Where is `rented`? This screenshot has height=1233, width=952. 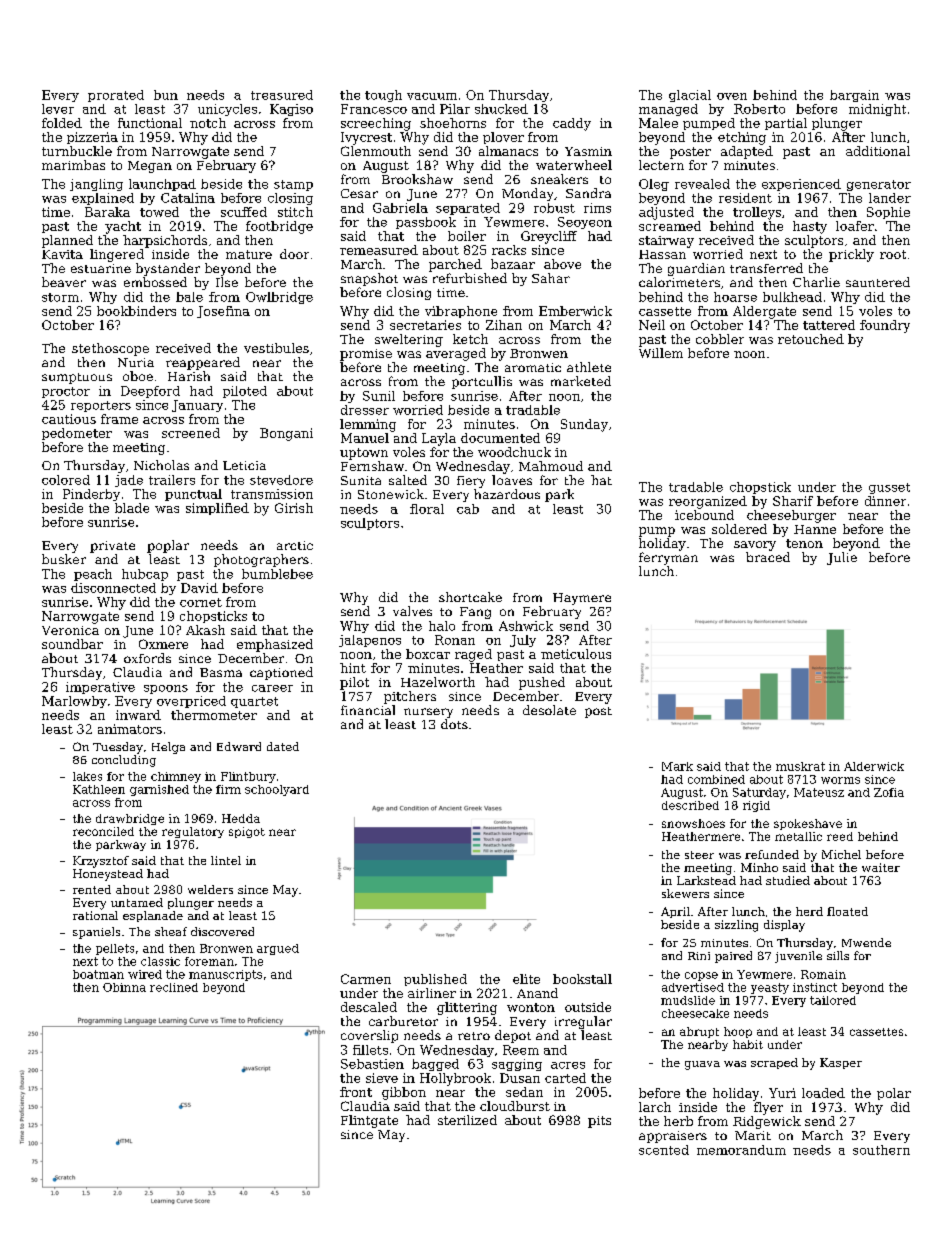 rented is located at coordinates (92, 889).
